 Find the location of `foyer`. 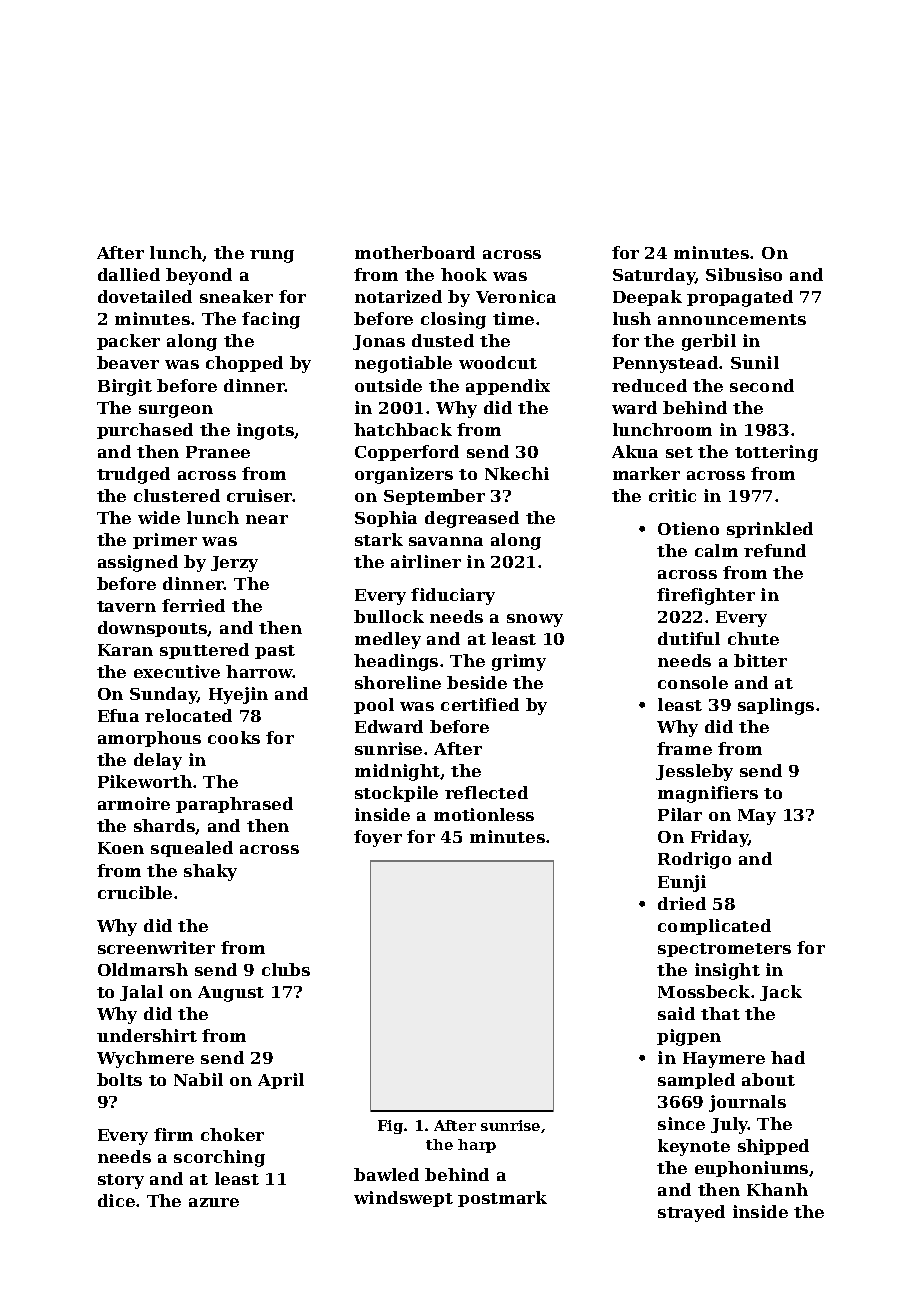

foyer is located at coordinates (378, 838).
